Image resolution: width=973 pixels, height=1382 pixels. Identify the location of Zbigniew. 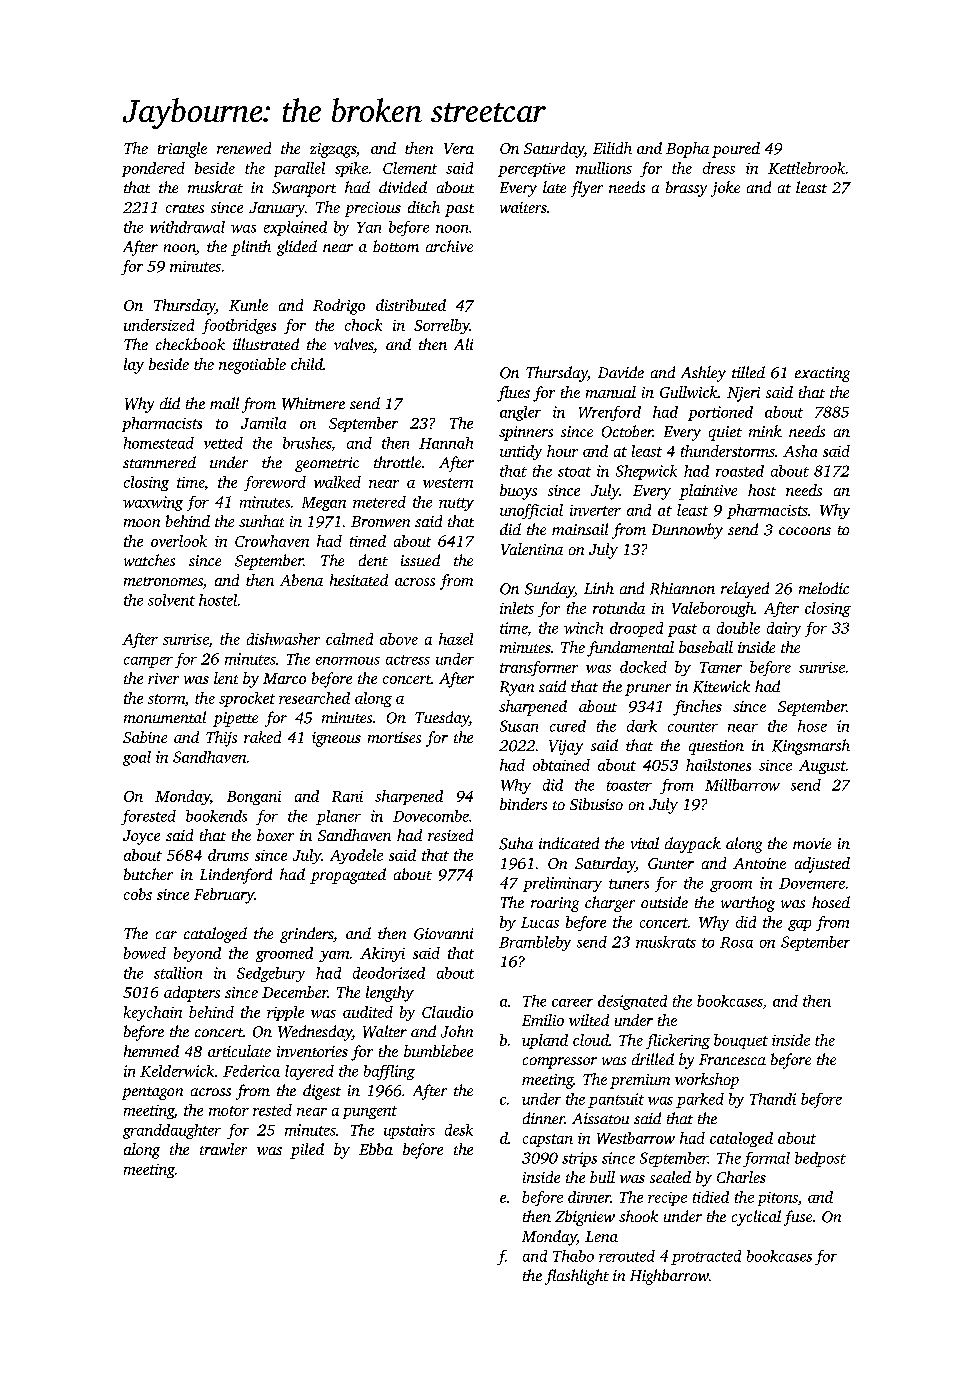
(585, 1218).
